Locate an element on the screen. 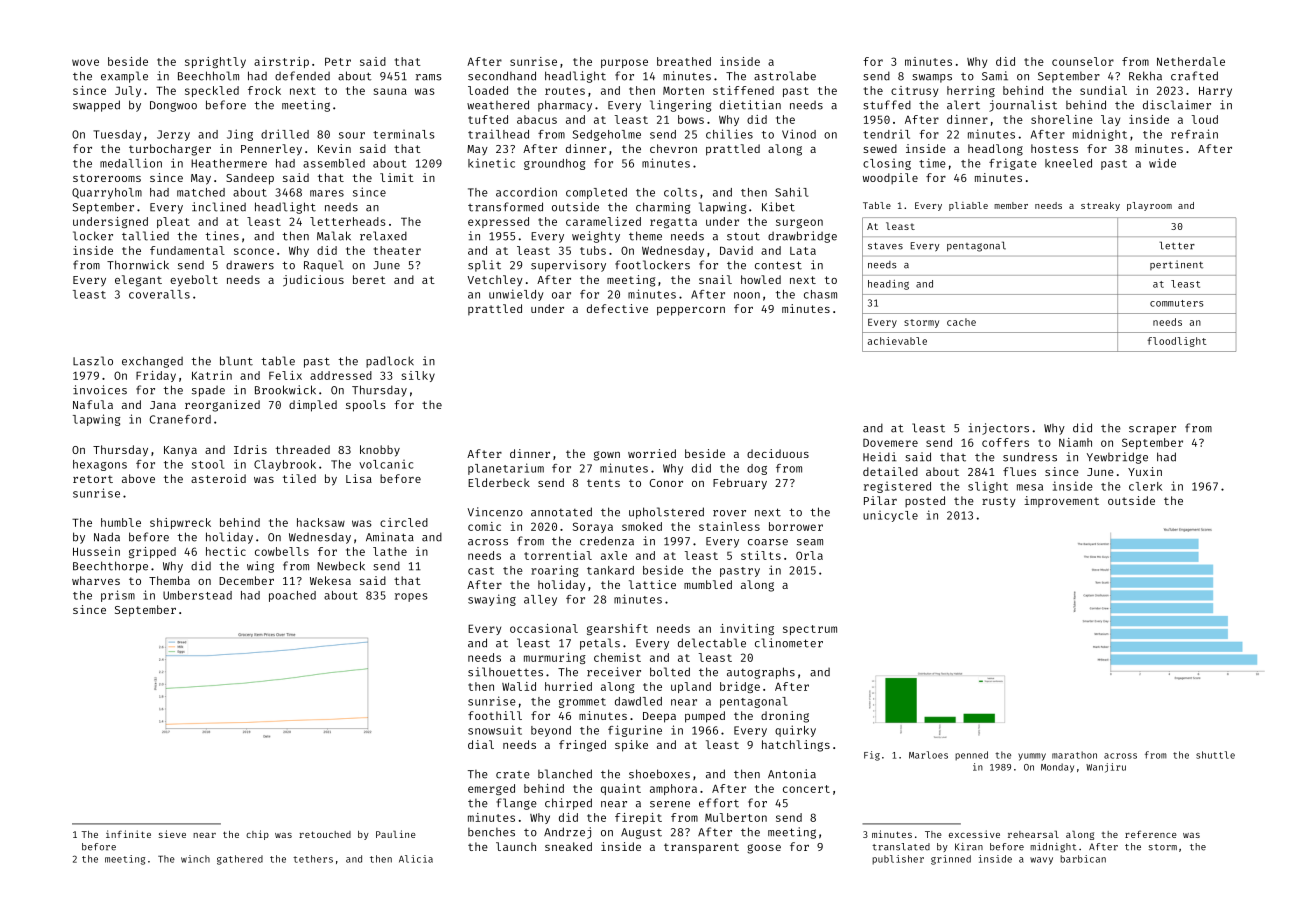 The height and width of the screenshot is (924, 1308). reference is located at coordinates (1150, 834).
